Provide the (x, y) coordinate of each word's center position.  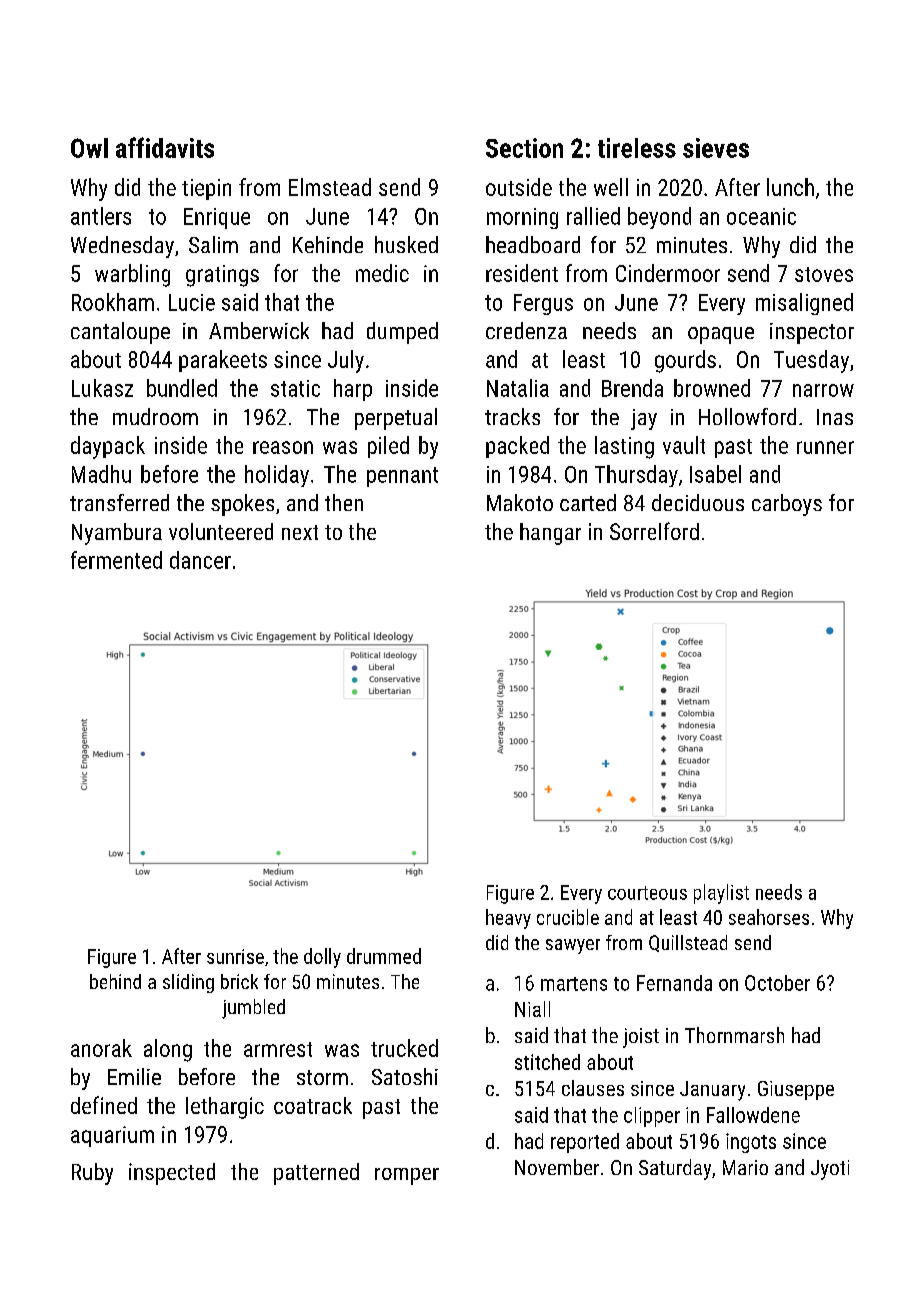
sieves (716, 148)
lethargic (225, 1108)
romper (407, 1176)
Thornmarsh (734, 1035)
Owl (89, 148)
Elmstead (330, 187)
